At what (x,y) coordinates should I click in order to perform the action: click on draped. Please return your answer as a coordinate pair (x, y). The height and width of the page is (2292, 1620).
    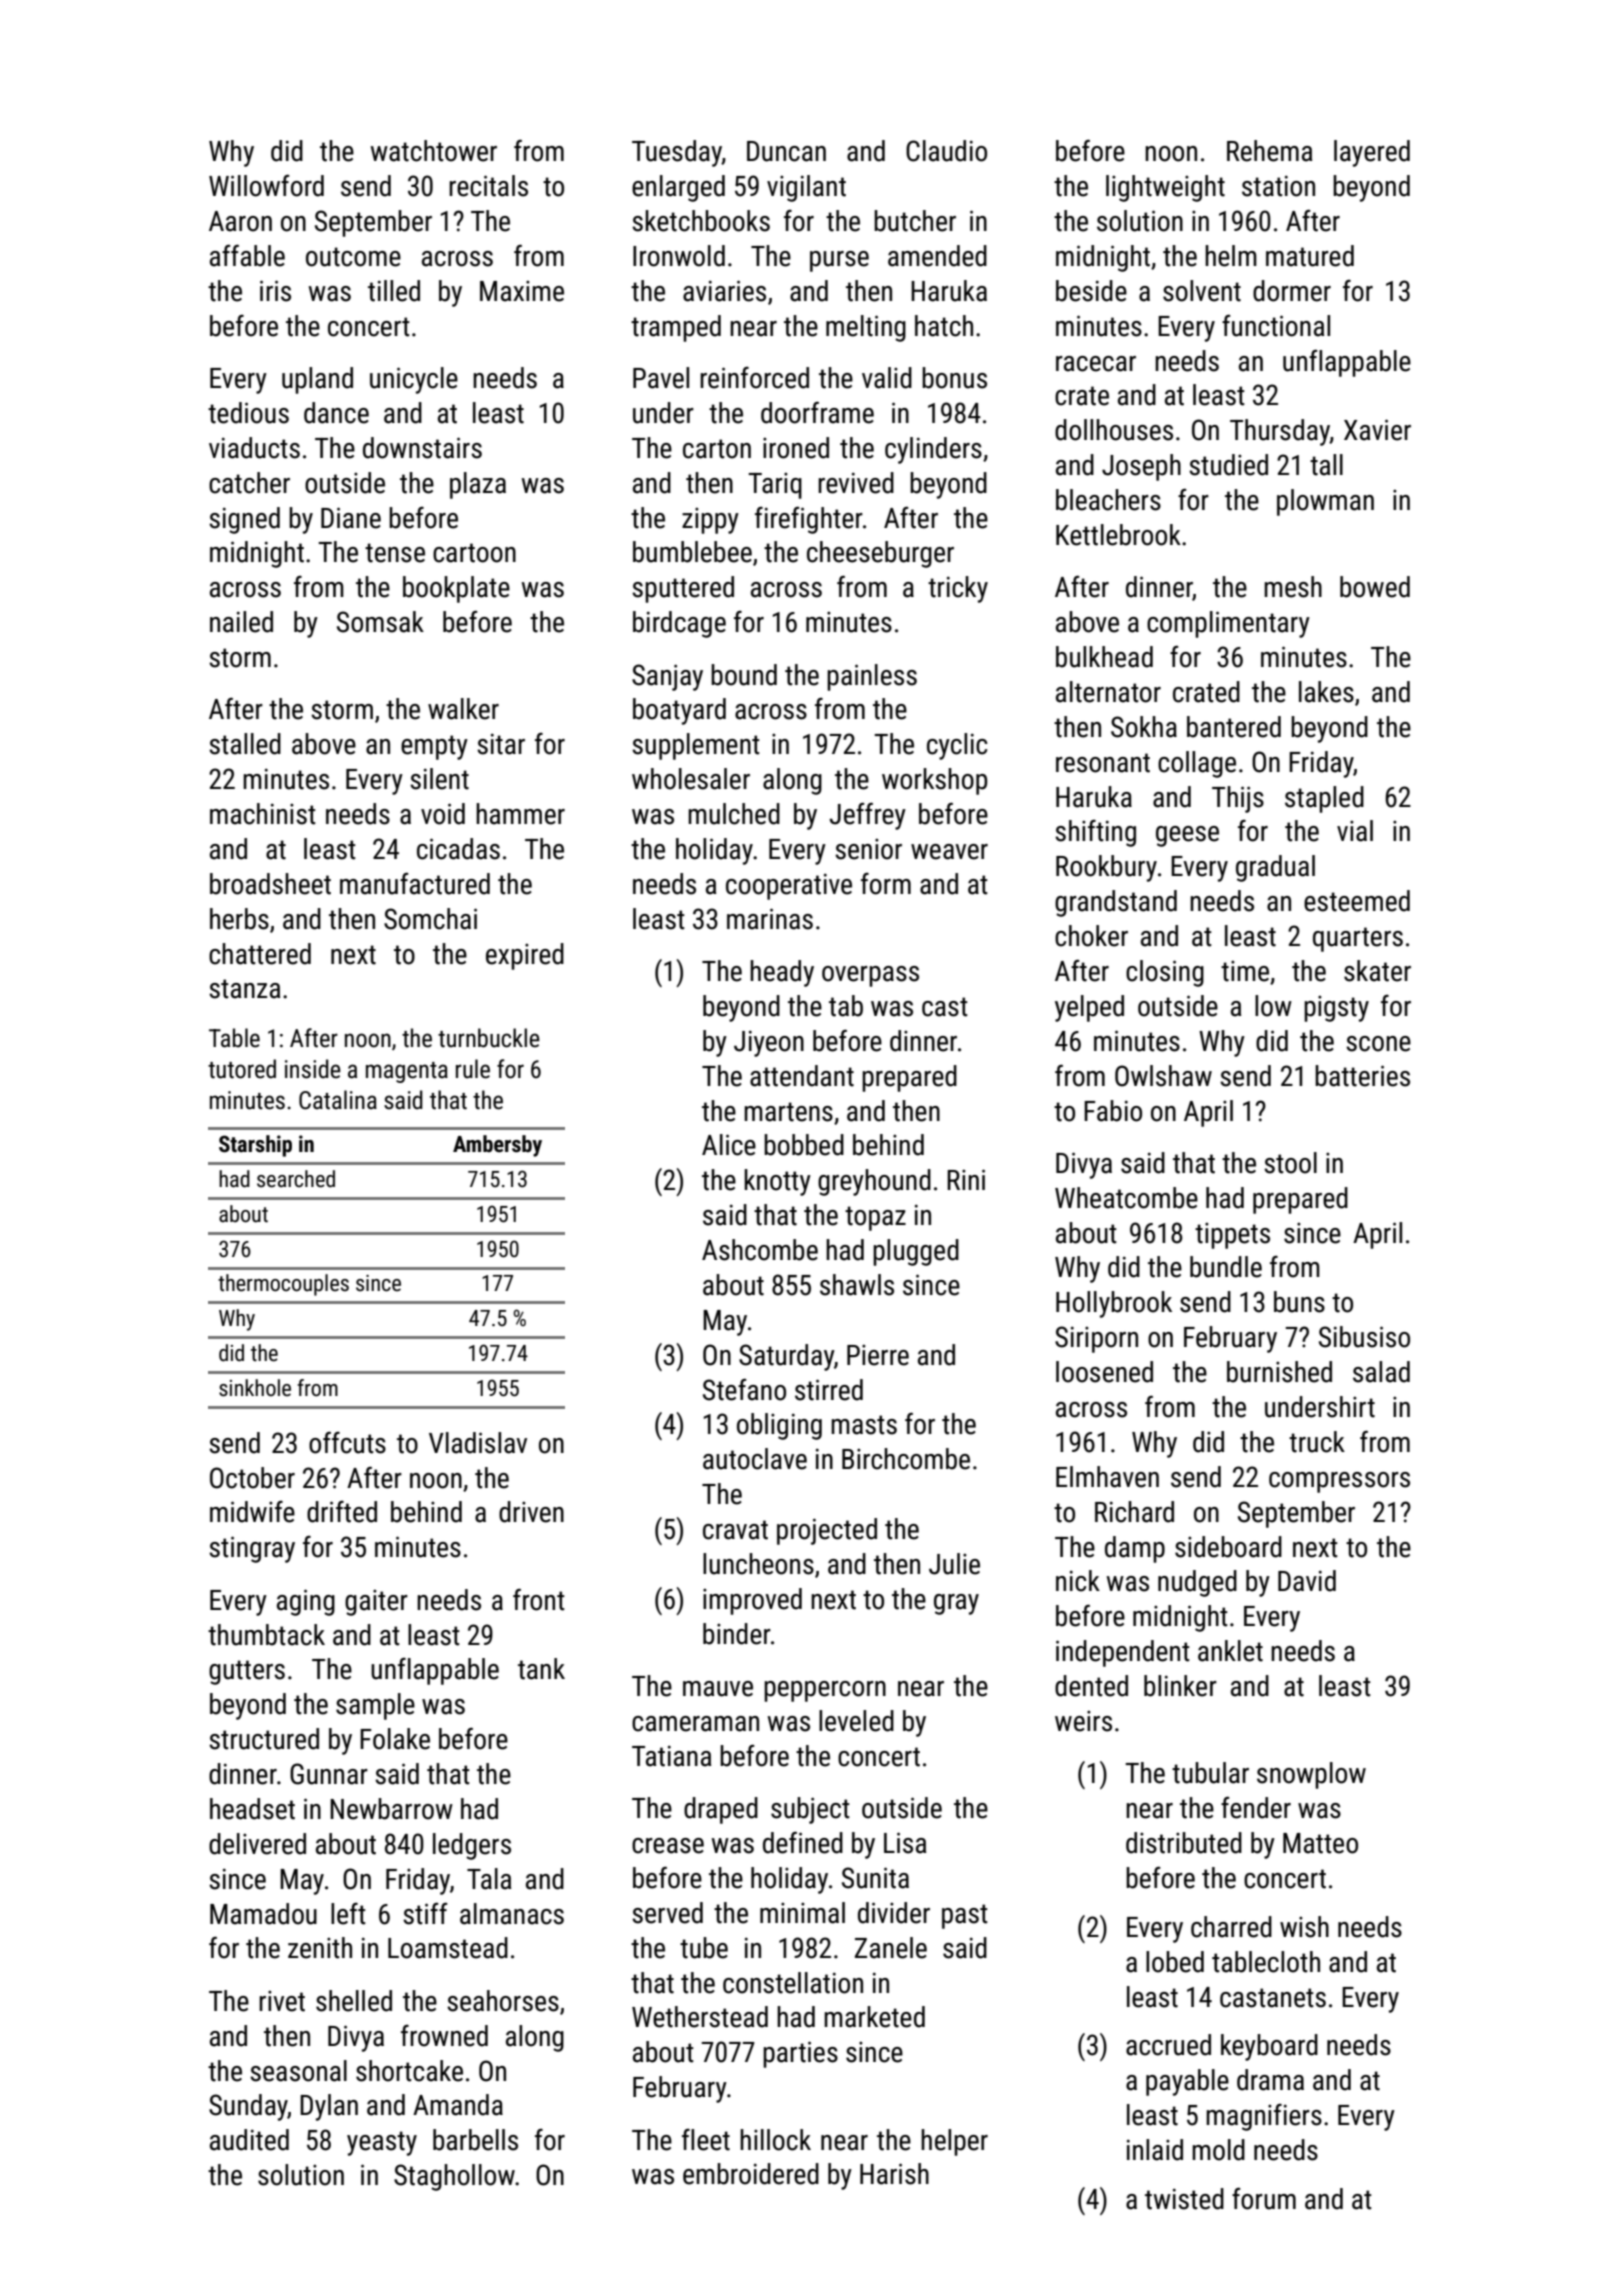
    Looking at the image, I should click on (721, 1810).
